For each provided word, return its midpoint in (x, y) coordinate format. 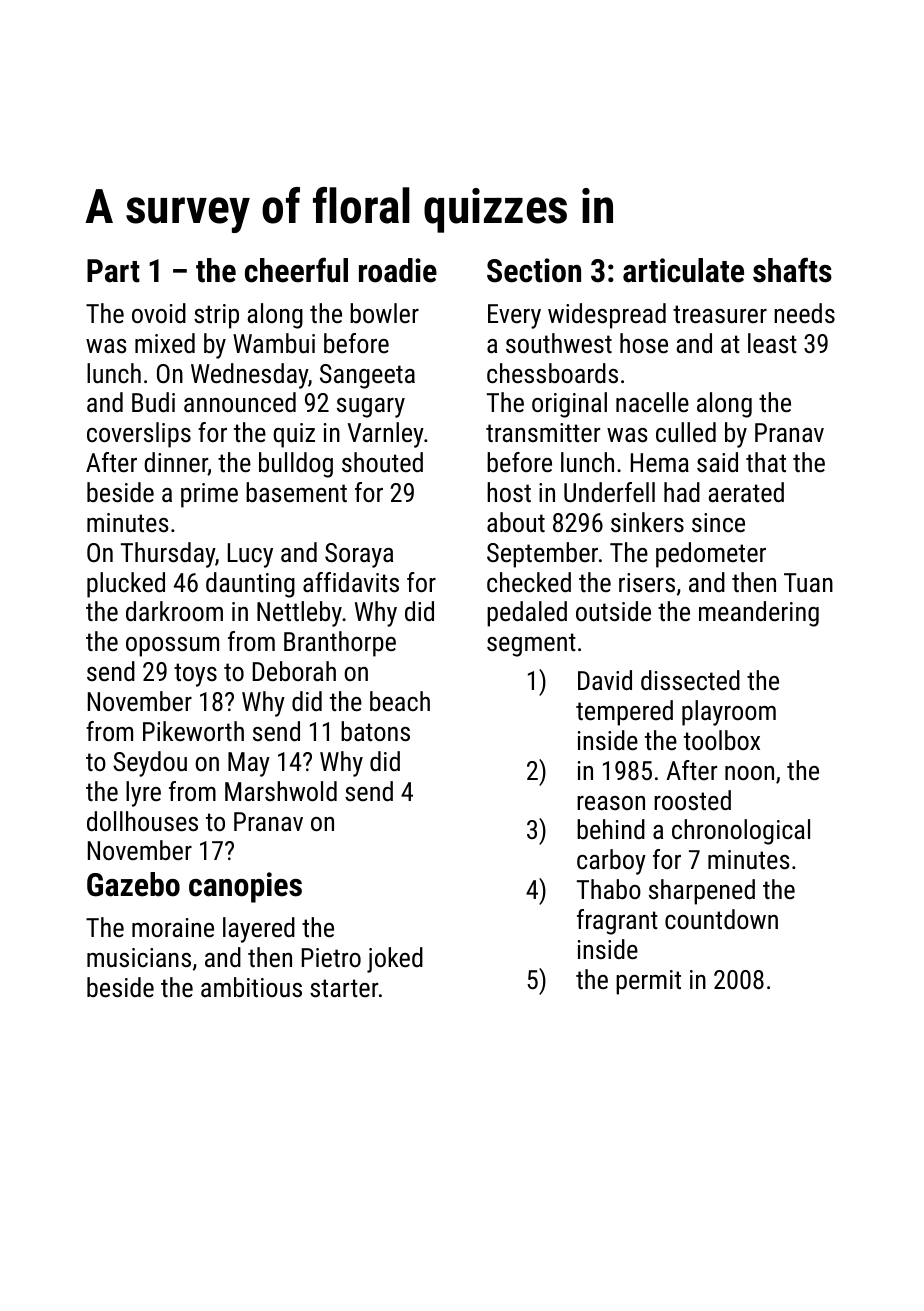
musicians (139, 957)
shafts (792, 270)
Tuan (808, 582)
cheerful (296, 270)
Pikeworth (193, 731)
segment (531, 645)
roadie (398, 270)
